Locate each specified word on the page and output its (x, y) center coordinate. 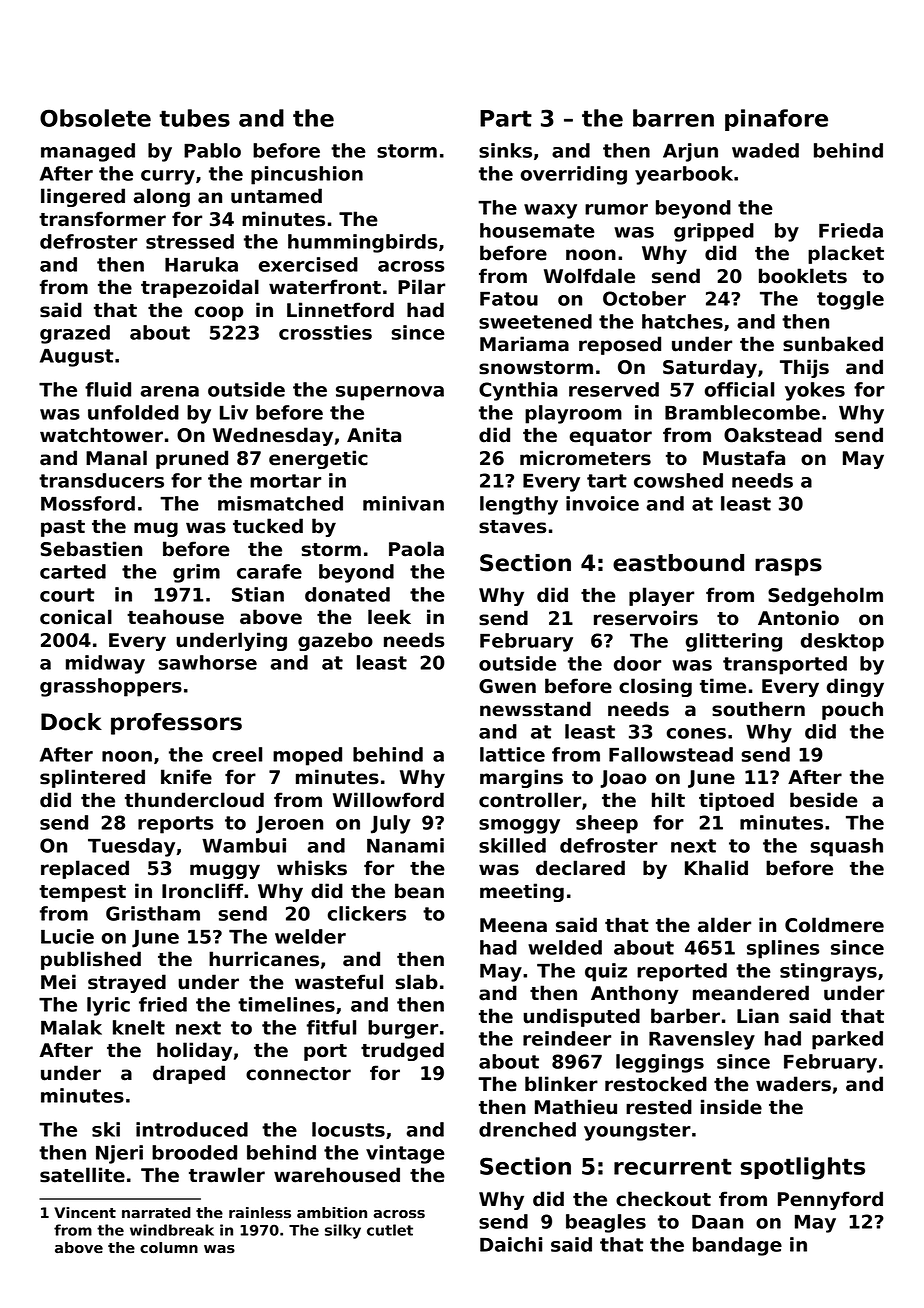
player (661, 596)
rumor (616, 209)
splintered (92, 778)
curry (168, 177)
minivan (403, 503)
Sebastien (91, 549)
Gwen (507, 686)
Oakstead (773, 435)
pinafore (776, 120)
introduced (192, 1129)
